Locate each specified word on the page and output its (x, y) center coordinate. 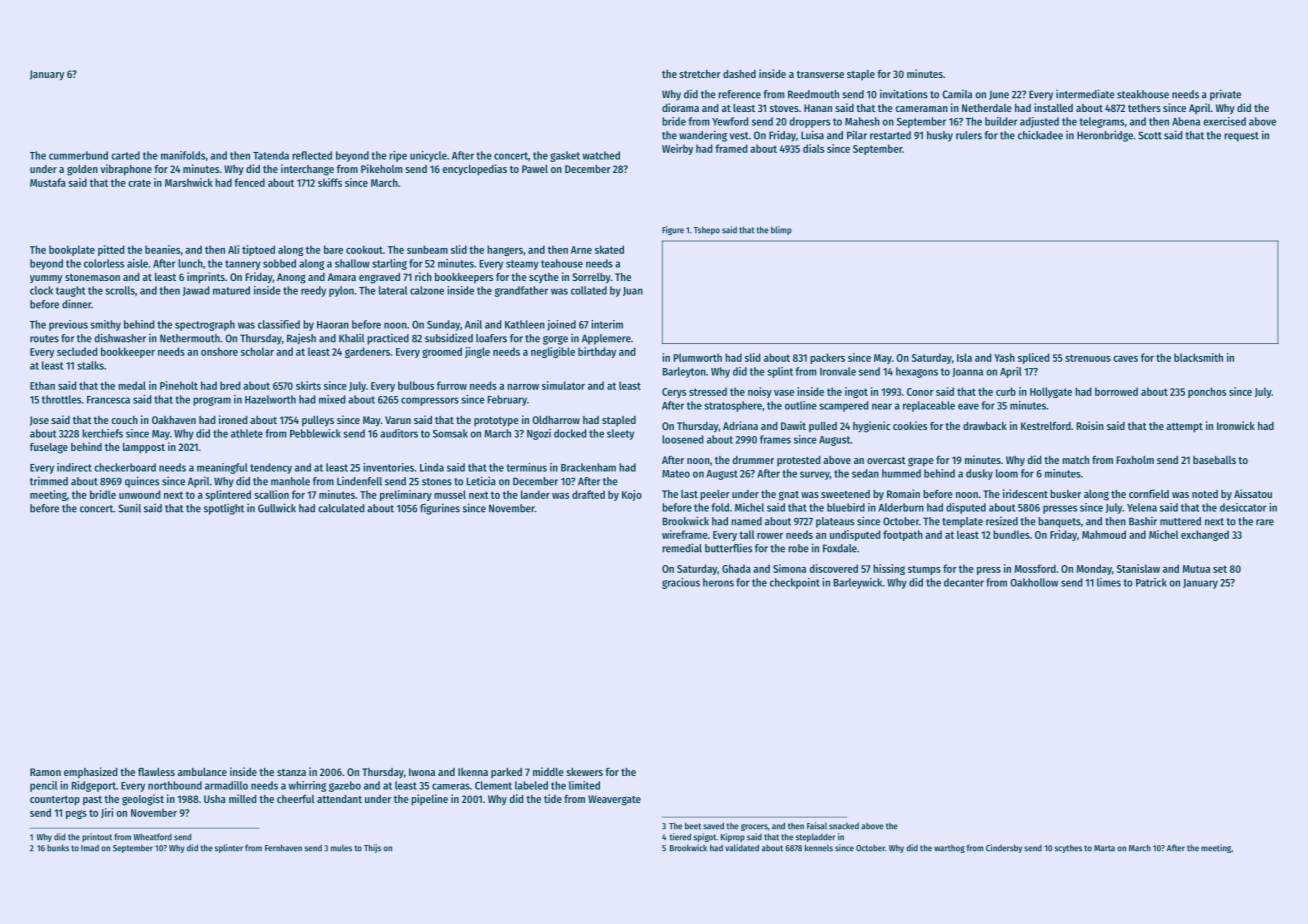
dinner (76, 304)
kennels (819, 848)
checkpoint (795, 583)
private (1225, 95)
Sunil (129, 508)
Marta (1104, 848)
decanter (964, 582)
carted (125, 155)
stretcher (700, 74)
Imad (90, 848)
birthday (597, 352)
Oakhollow (1034, 582)
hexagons (917, 372)
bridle (103, 494)
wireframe (685, 534)
